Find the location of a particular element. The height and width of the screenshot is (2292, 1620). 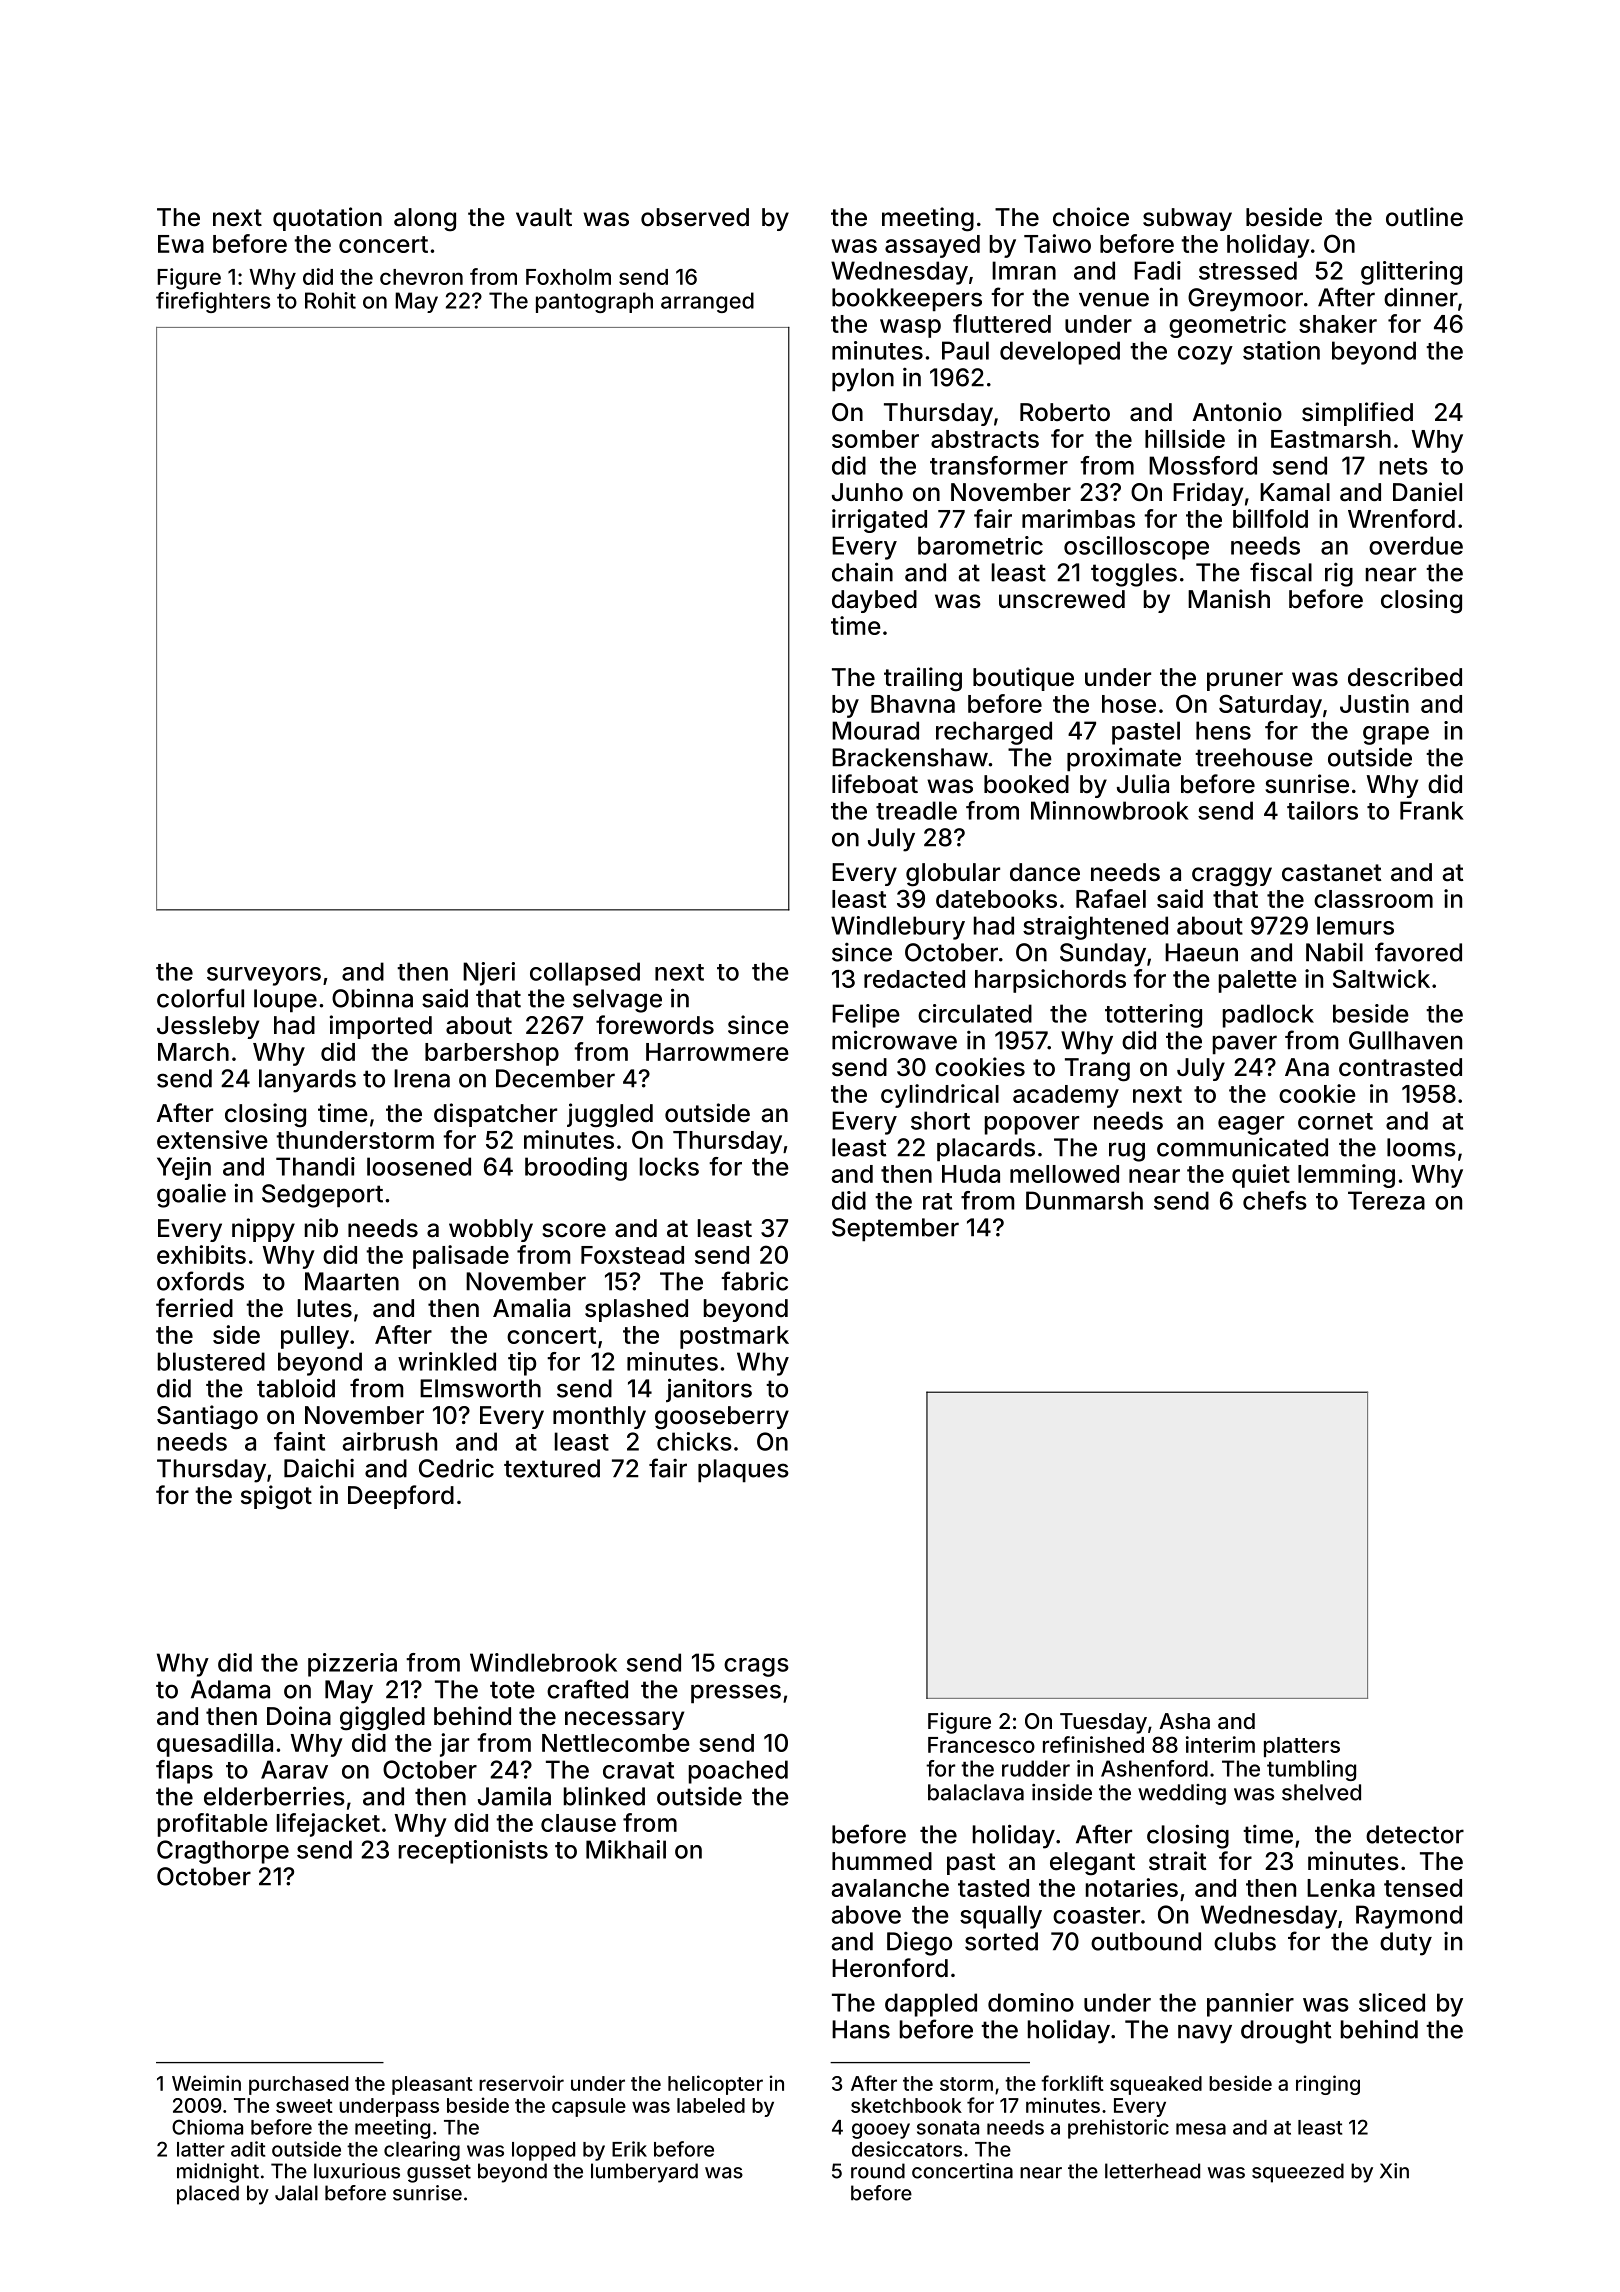

Felipe is located at coordinates (866, 1016).
